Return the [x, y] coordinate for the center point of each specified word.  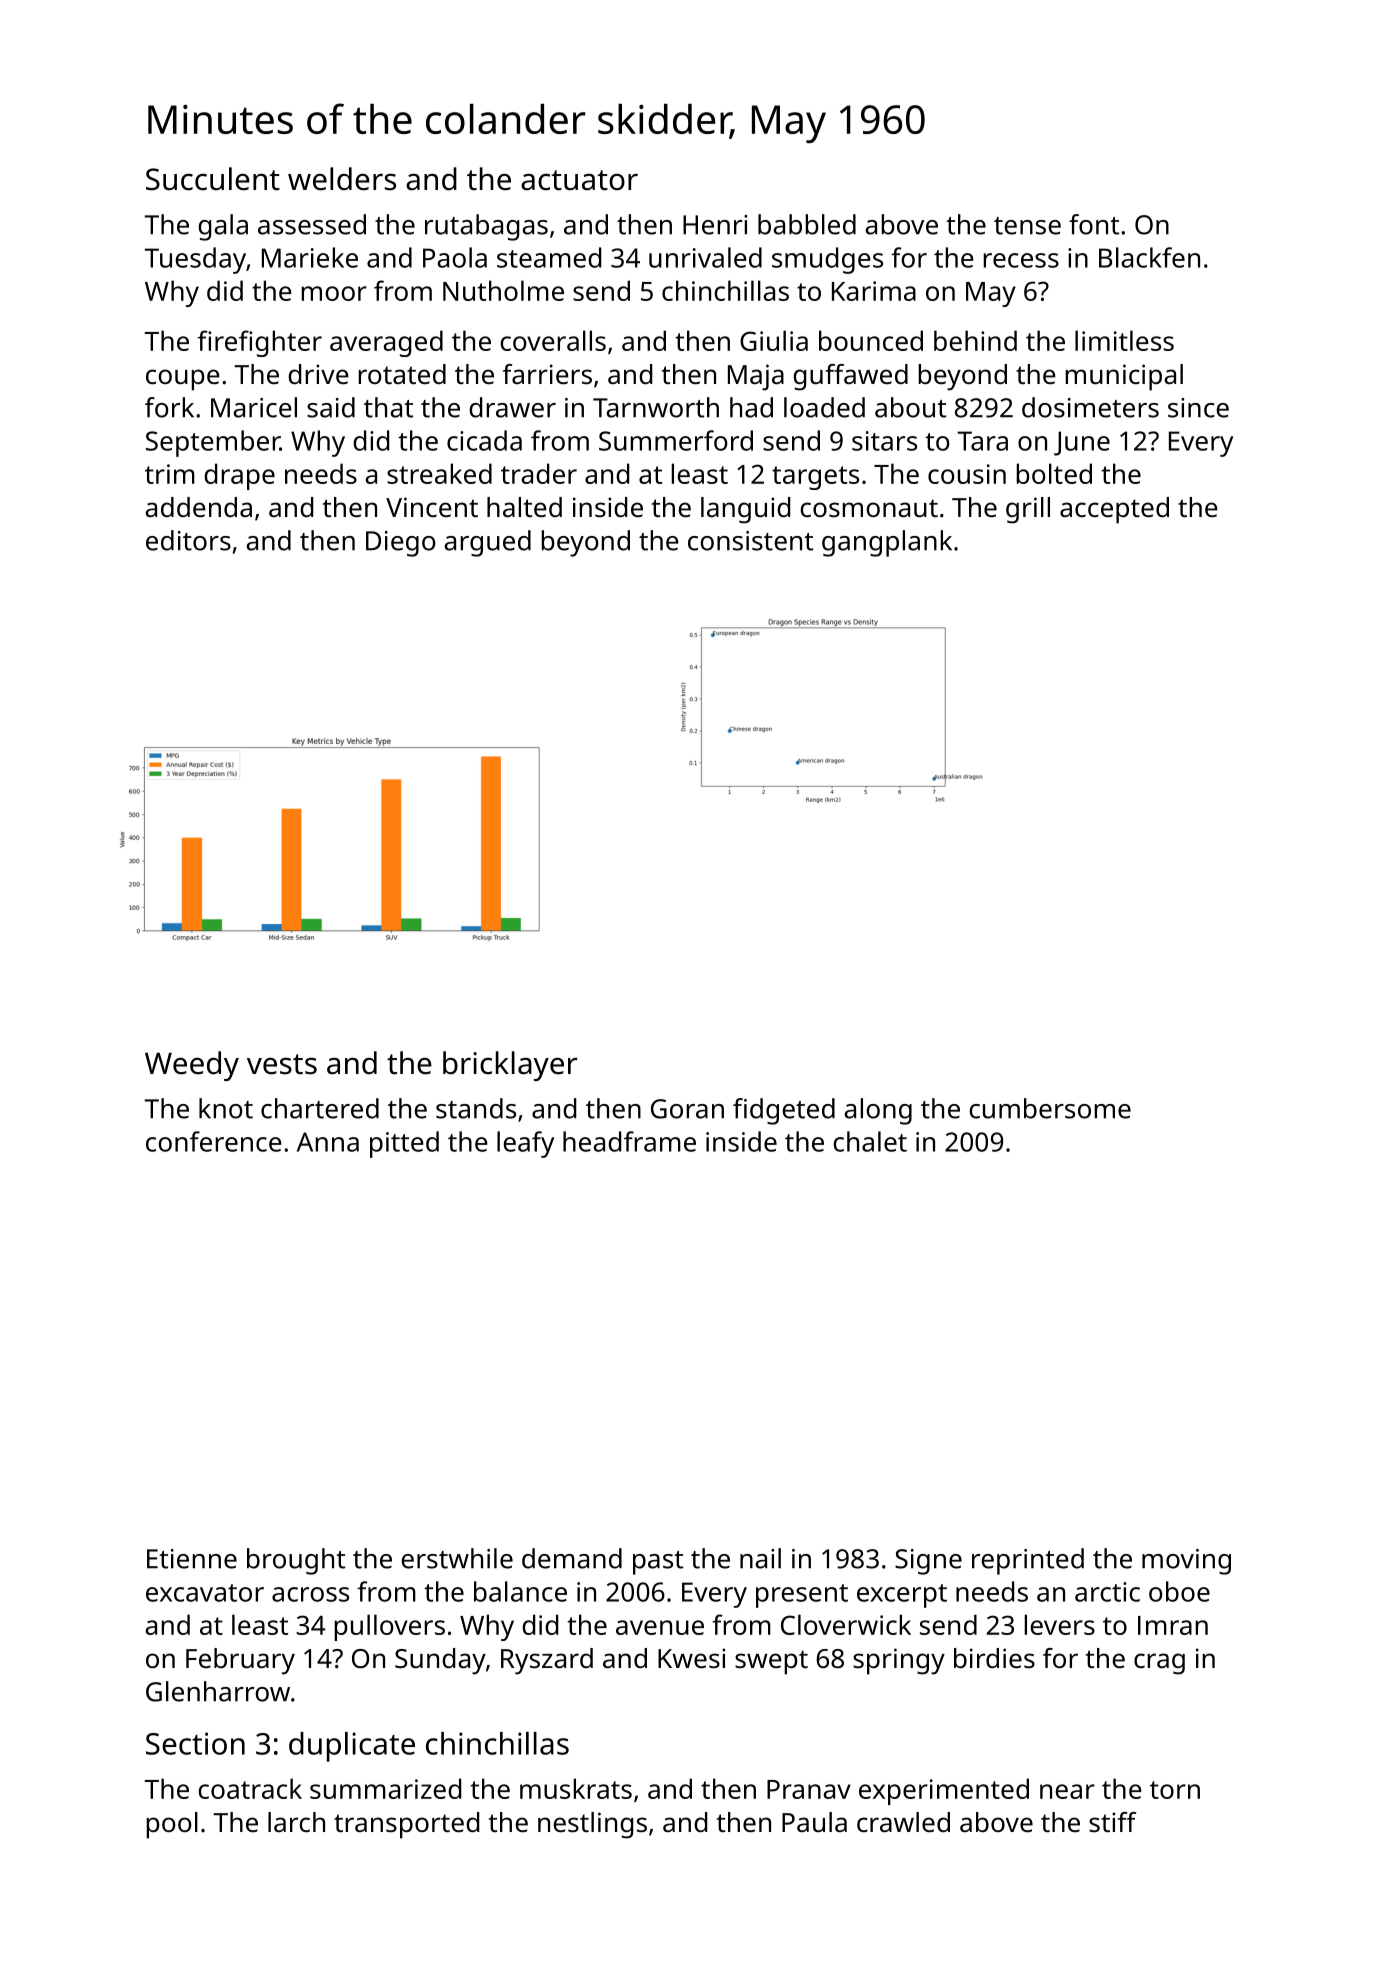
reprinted [1028, 1561]
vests [282, 1064]
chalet [870, 1141]
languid [745, 510]
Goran [687, 1109]
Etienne [192, 1559]
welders [342, 179]
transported [406, 1825]
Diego [401, 544]
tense [1027, 226]
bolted [1054, 473]
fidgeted [784, 1111]
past [658, 1563]
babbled [807, 224]
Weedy [192, 1066]
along [878, 1111]
